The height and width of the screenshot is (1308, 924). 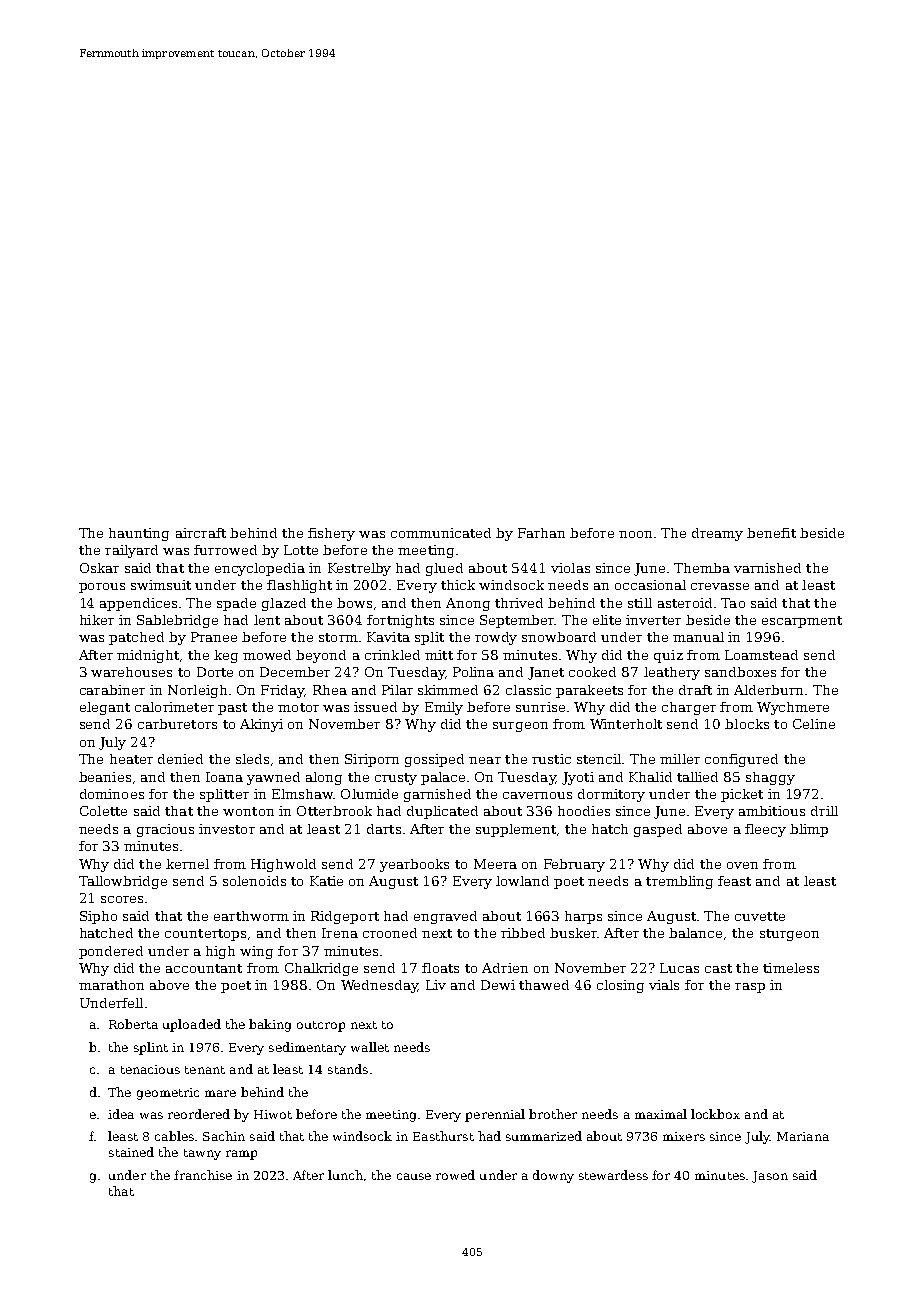 I want to click on rasp, so click(x=750, y=988).
